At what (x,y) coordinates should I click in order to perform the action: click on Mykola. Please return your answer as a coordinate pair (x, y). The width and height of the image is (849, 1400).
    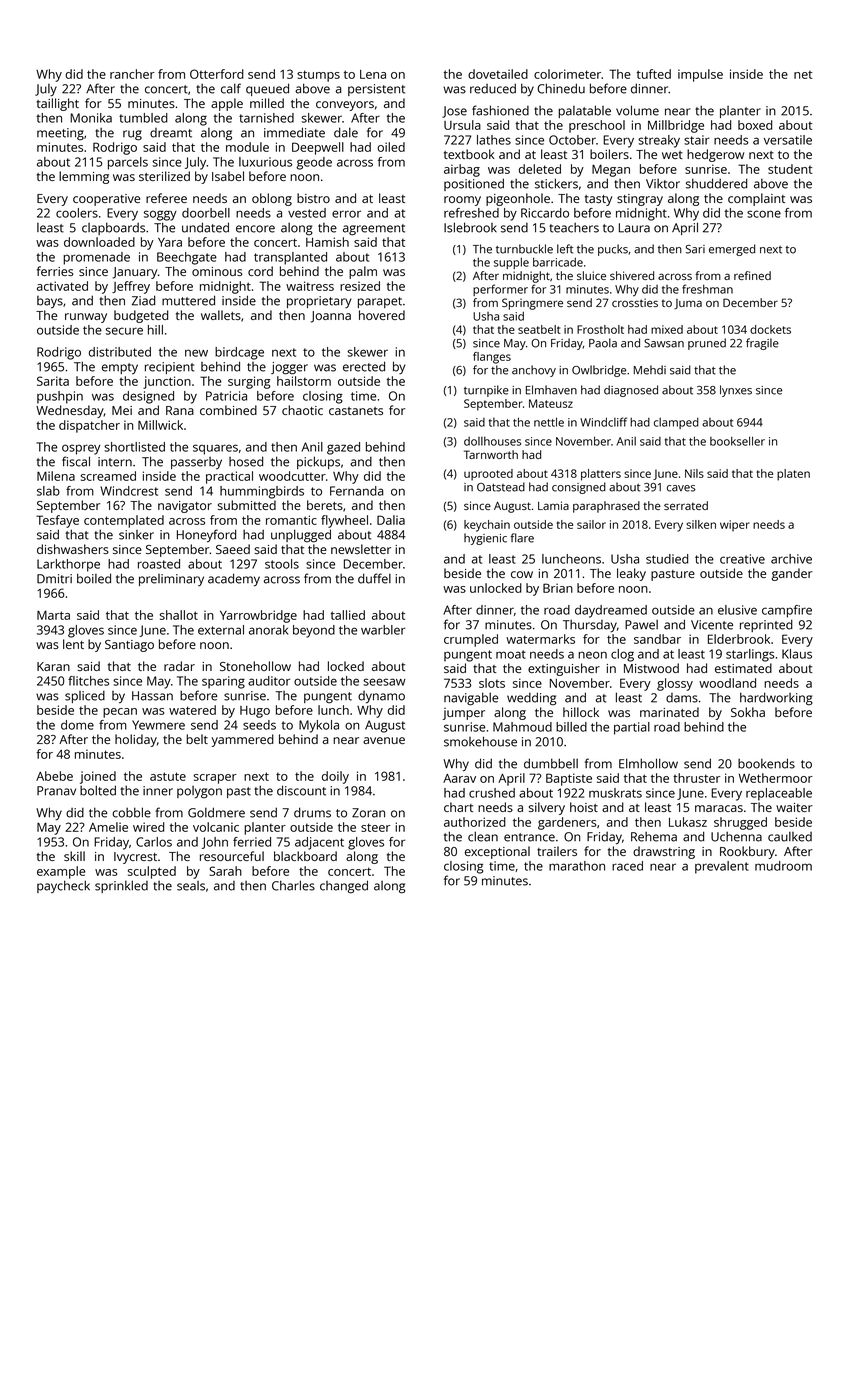
    Looking at the image, I should click on (319, 726).
